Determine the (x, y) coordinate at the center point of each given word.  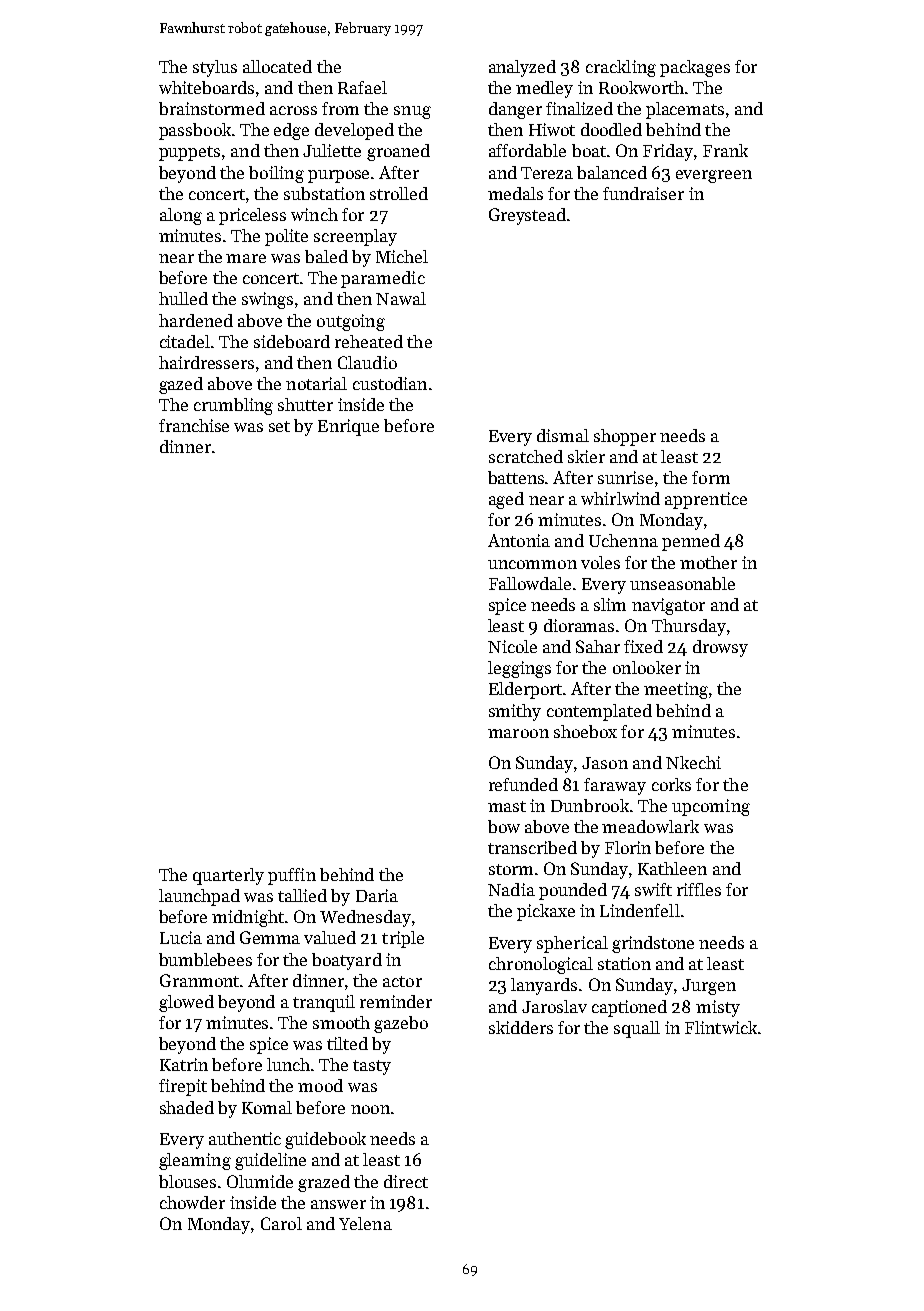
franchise (194, 425)
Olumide (260, 1181)
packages (695, 68)
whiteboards (206, 87)
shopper (625, 437)
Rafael (362, 87)
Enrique (348, 427)
